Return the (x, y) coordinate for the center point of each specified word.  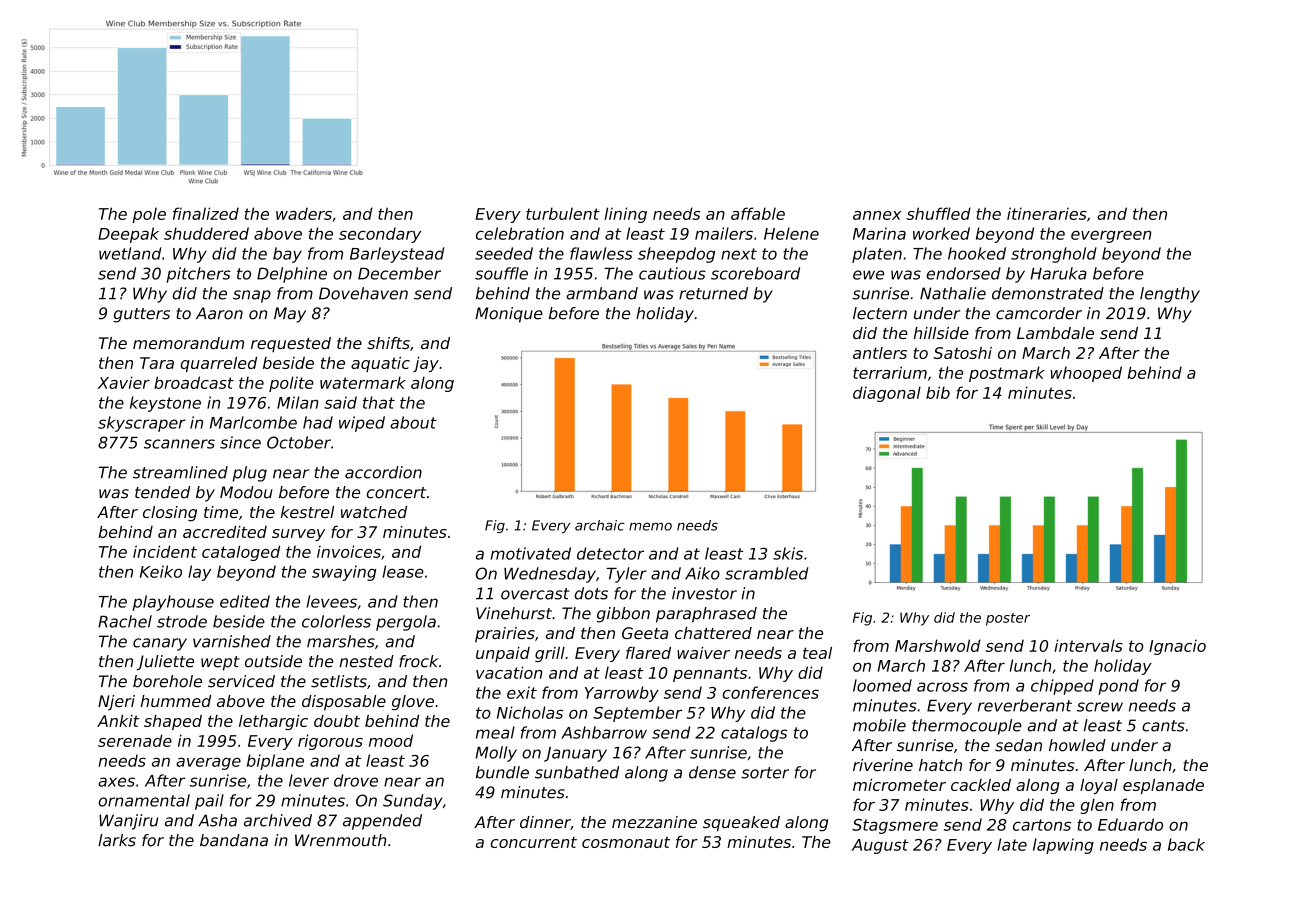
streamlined (180, 472)
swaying (344, 573)
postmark (1007, 374)
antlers (880, 353)
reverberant (1025, 705)
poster (1008, 619)
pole (149, 215)
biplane (275, 762)
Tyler (627, 575)
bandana (234, 840)
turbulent (563, 213)
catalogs (754, 734)
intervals (1088, 645)
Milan (297, 402)
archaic (600, 525)
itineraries (1047, 213)
